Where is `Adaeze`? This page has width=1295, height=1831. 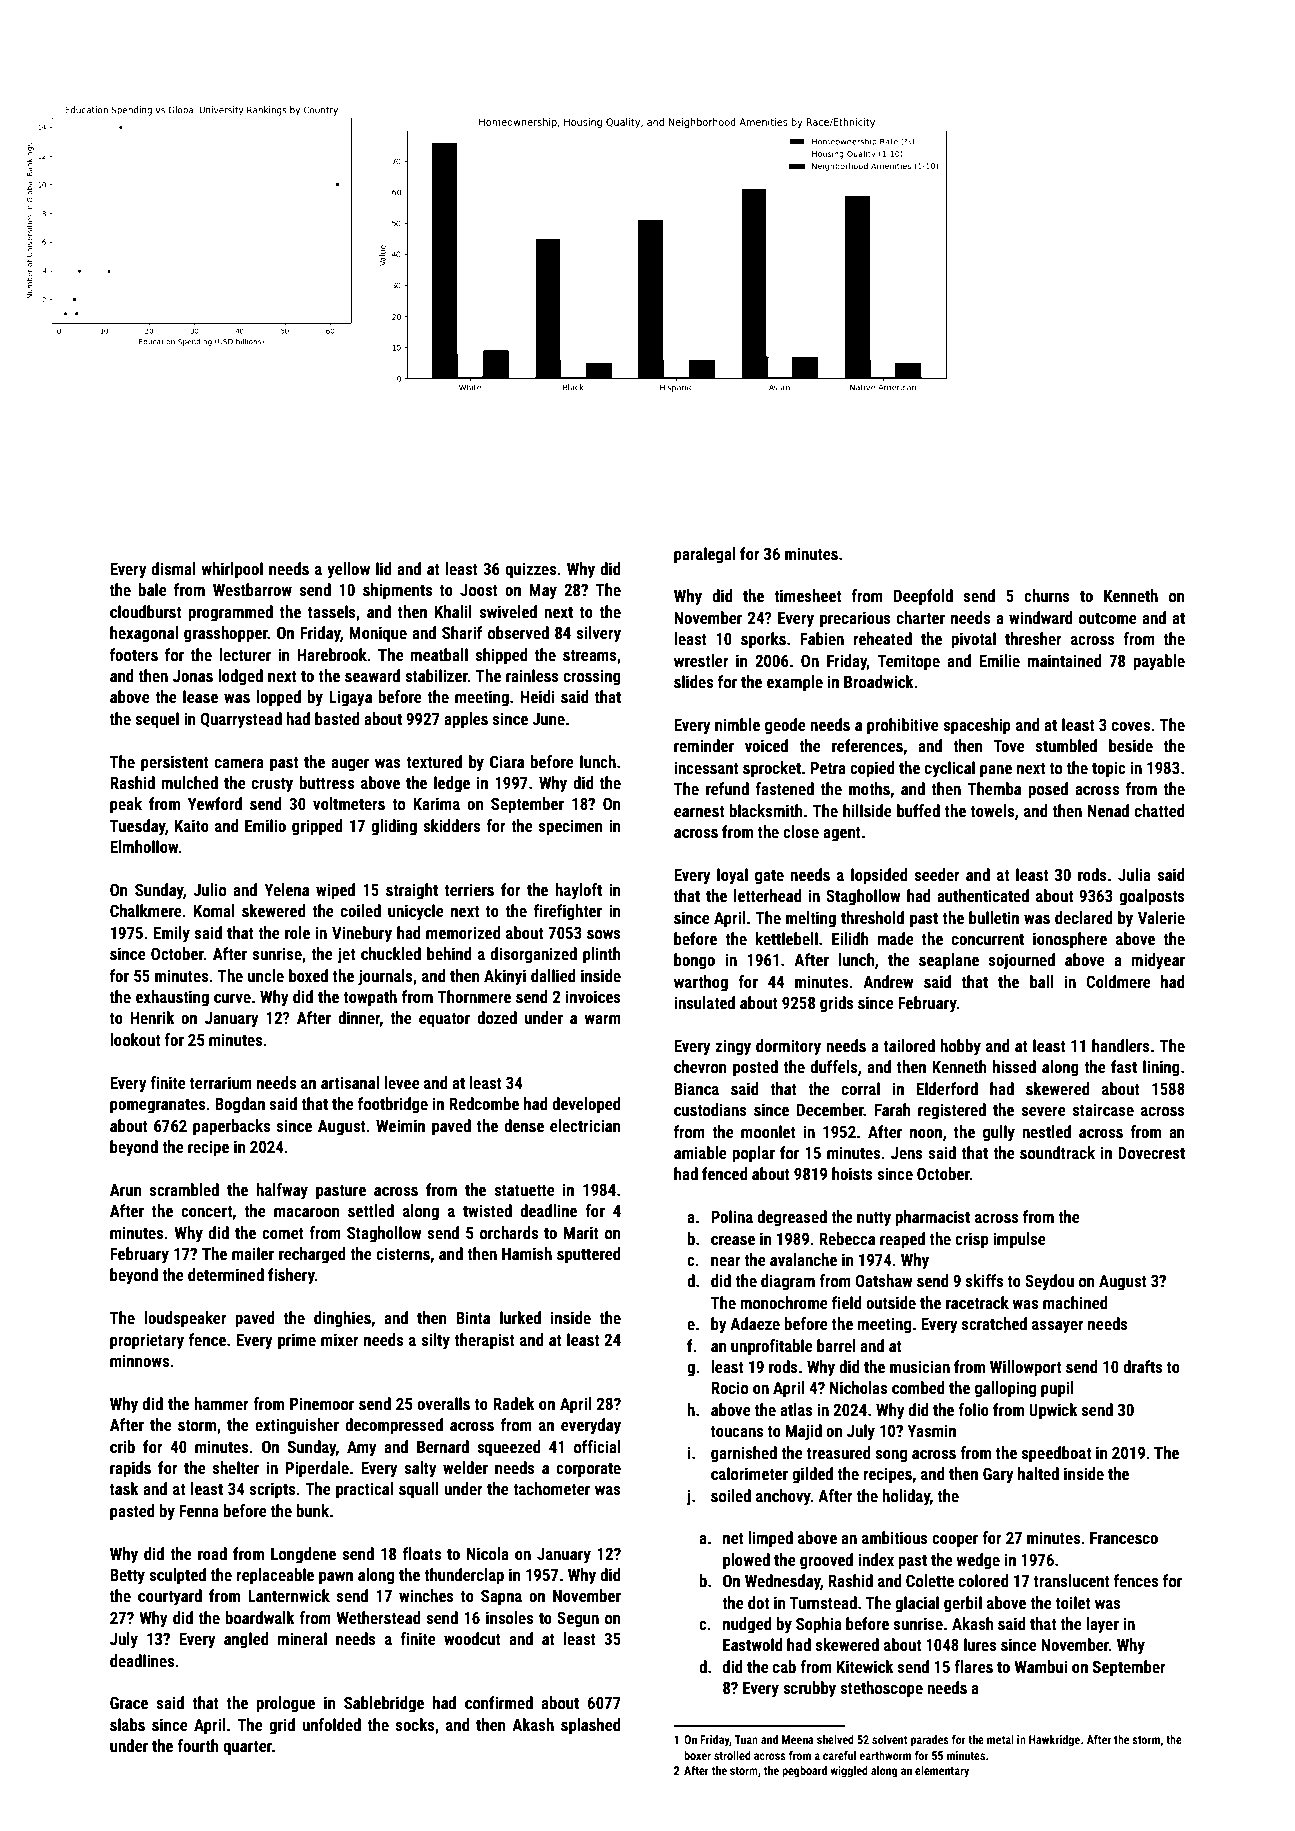
Adaeze is located at coordinates (755, 1323).
